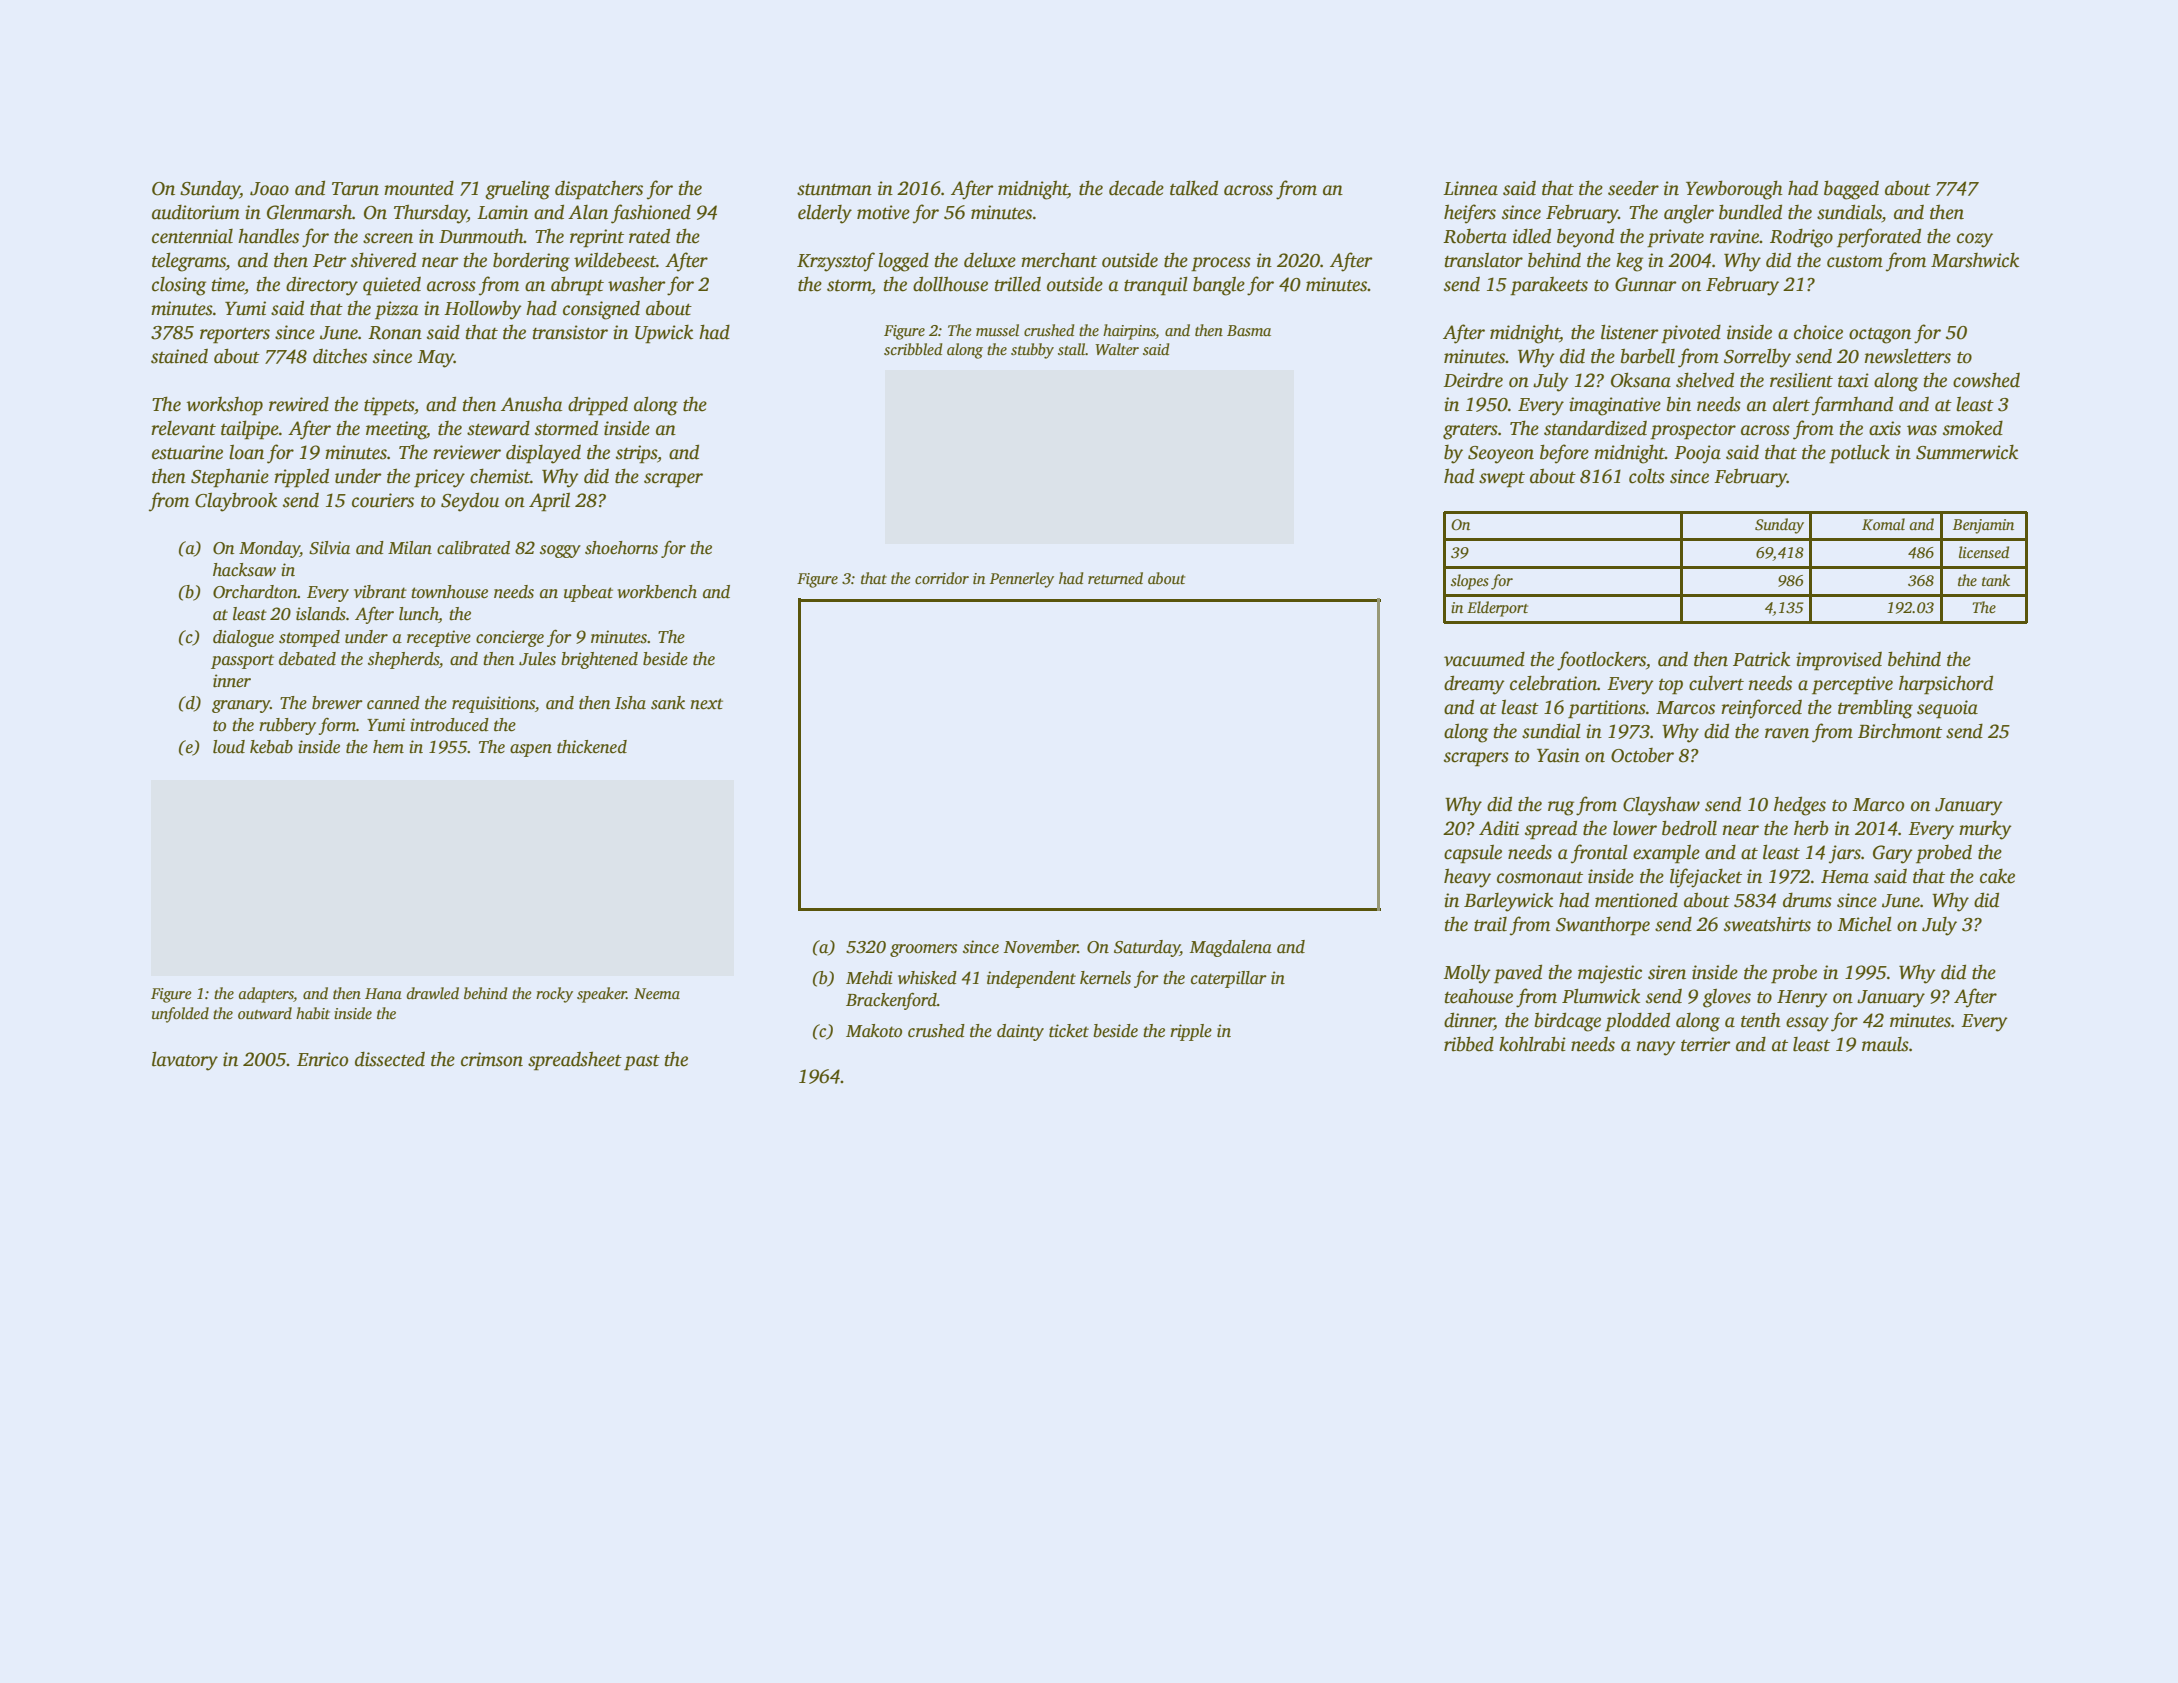  I want to click on Gary, so click(1893, 854).
